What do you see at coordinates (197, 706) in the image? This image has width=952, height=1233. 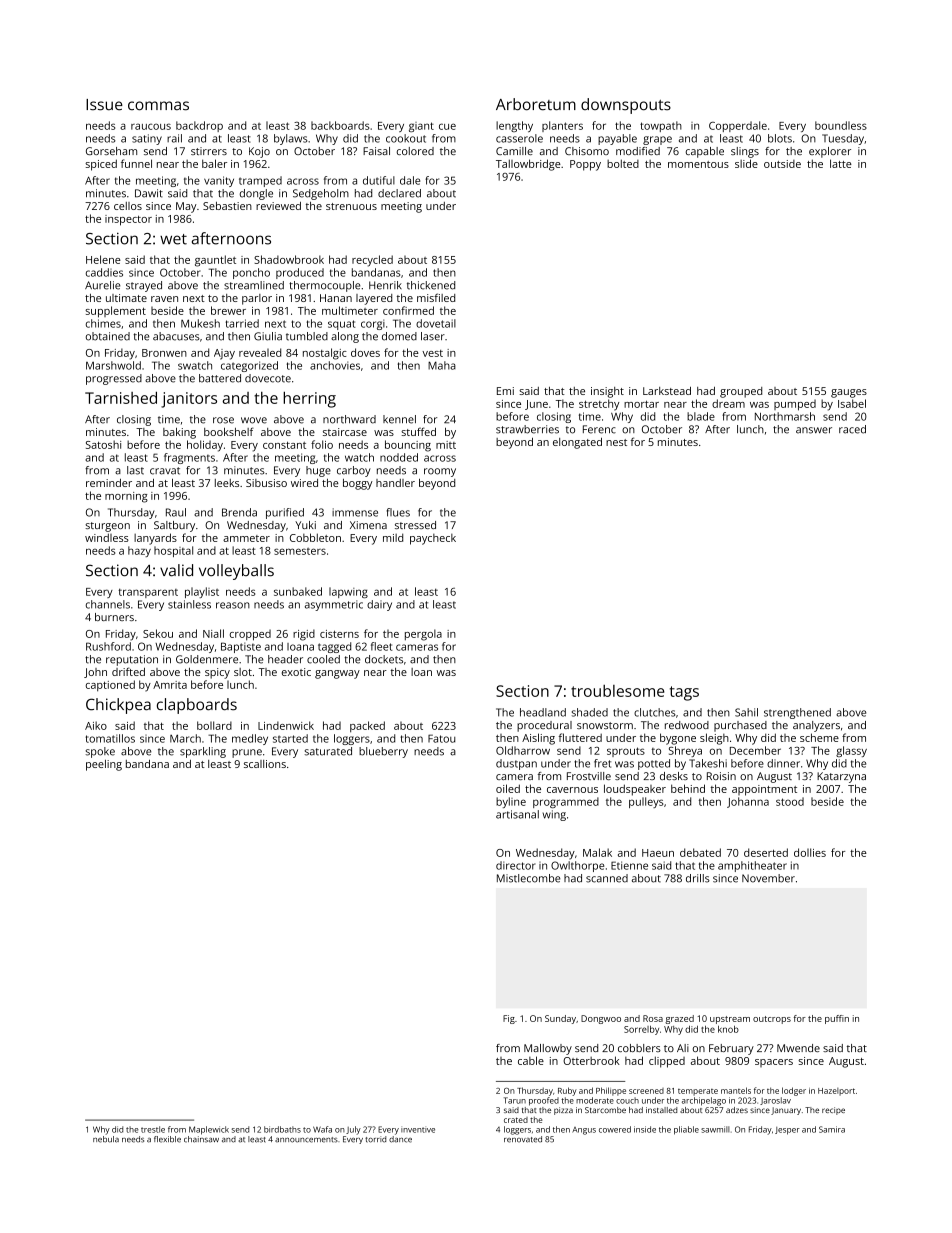 I see `clapboards` at bounding box center [197, 706].
